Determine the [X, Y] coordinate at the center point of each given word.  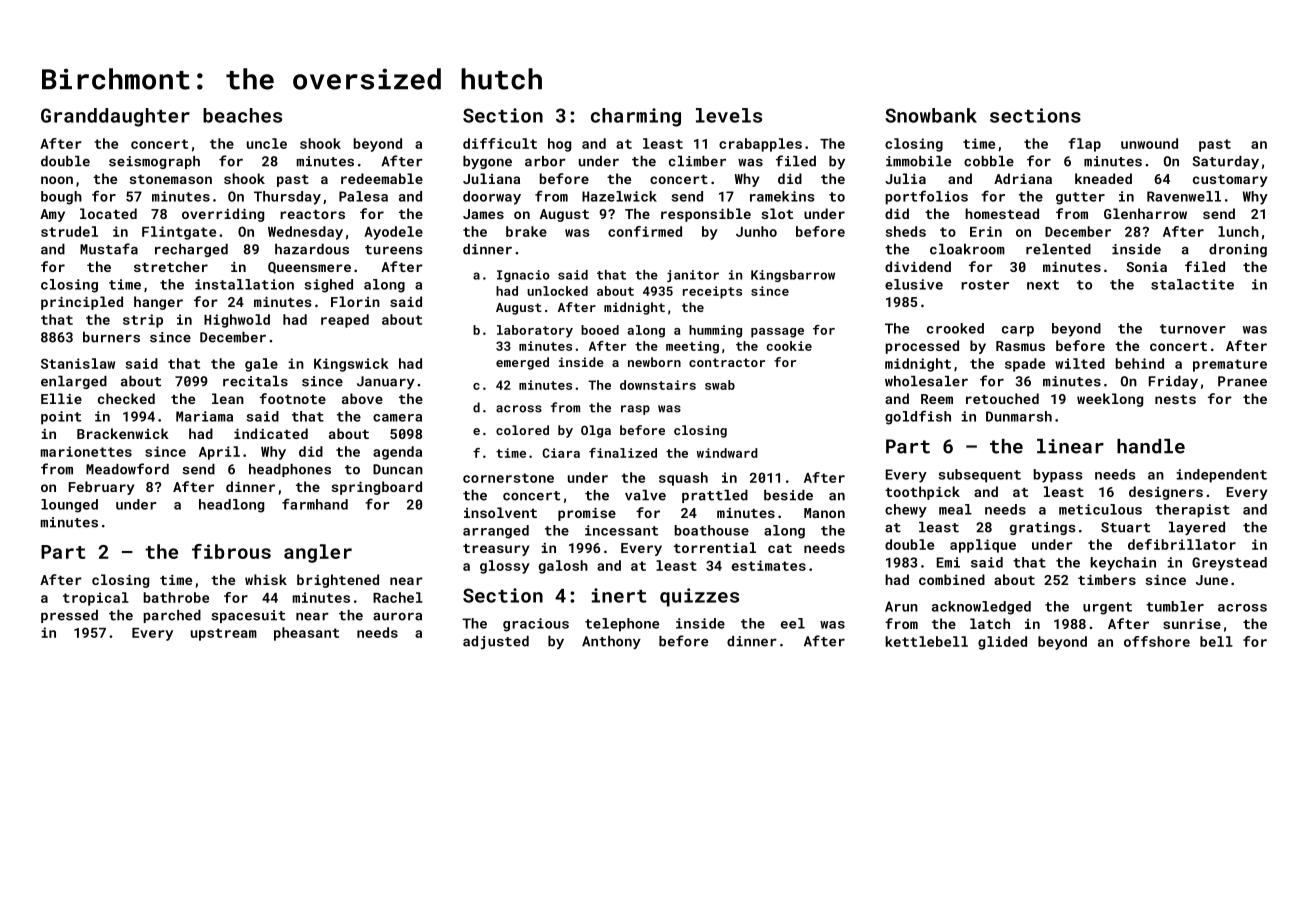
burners [111, 337]
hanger [158, 303]
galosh [563, 567]
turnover [1193, 329]
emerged [522, 363]
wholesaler [926, 381]
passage [777, 333]
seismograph [154, 162]
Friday [1173, 382]
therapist [1192, 511]
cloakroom [967, 249]
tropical [96, 599]
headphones [290, 470]
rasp [635, 410]
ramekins [782, 196]
